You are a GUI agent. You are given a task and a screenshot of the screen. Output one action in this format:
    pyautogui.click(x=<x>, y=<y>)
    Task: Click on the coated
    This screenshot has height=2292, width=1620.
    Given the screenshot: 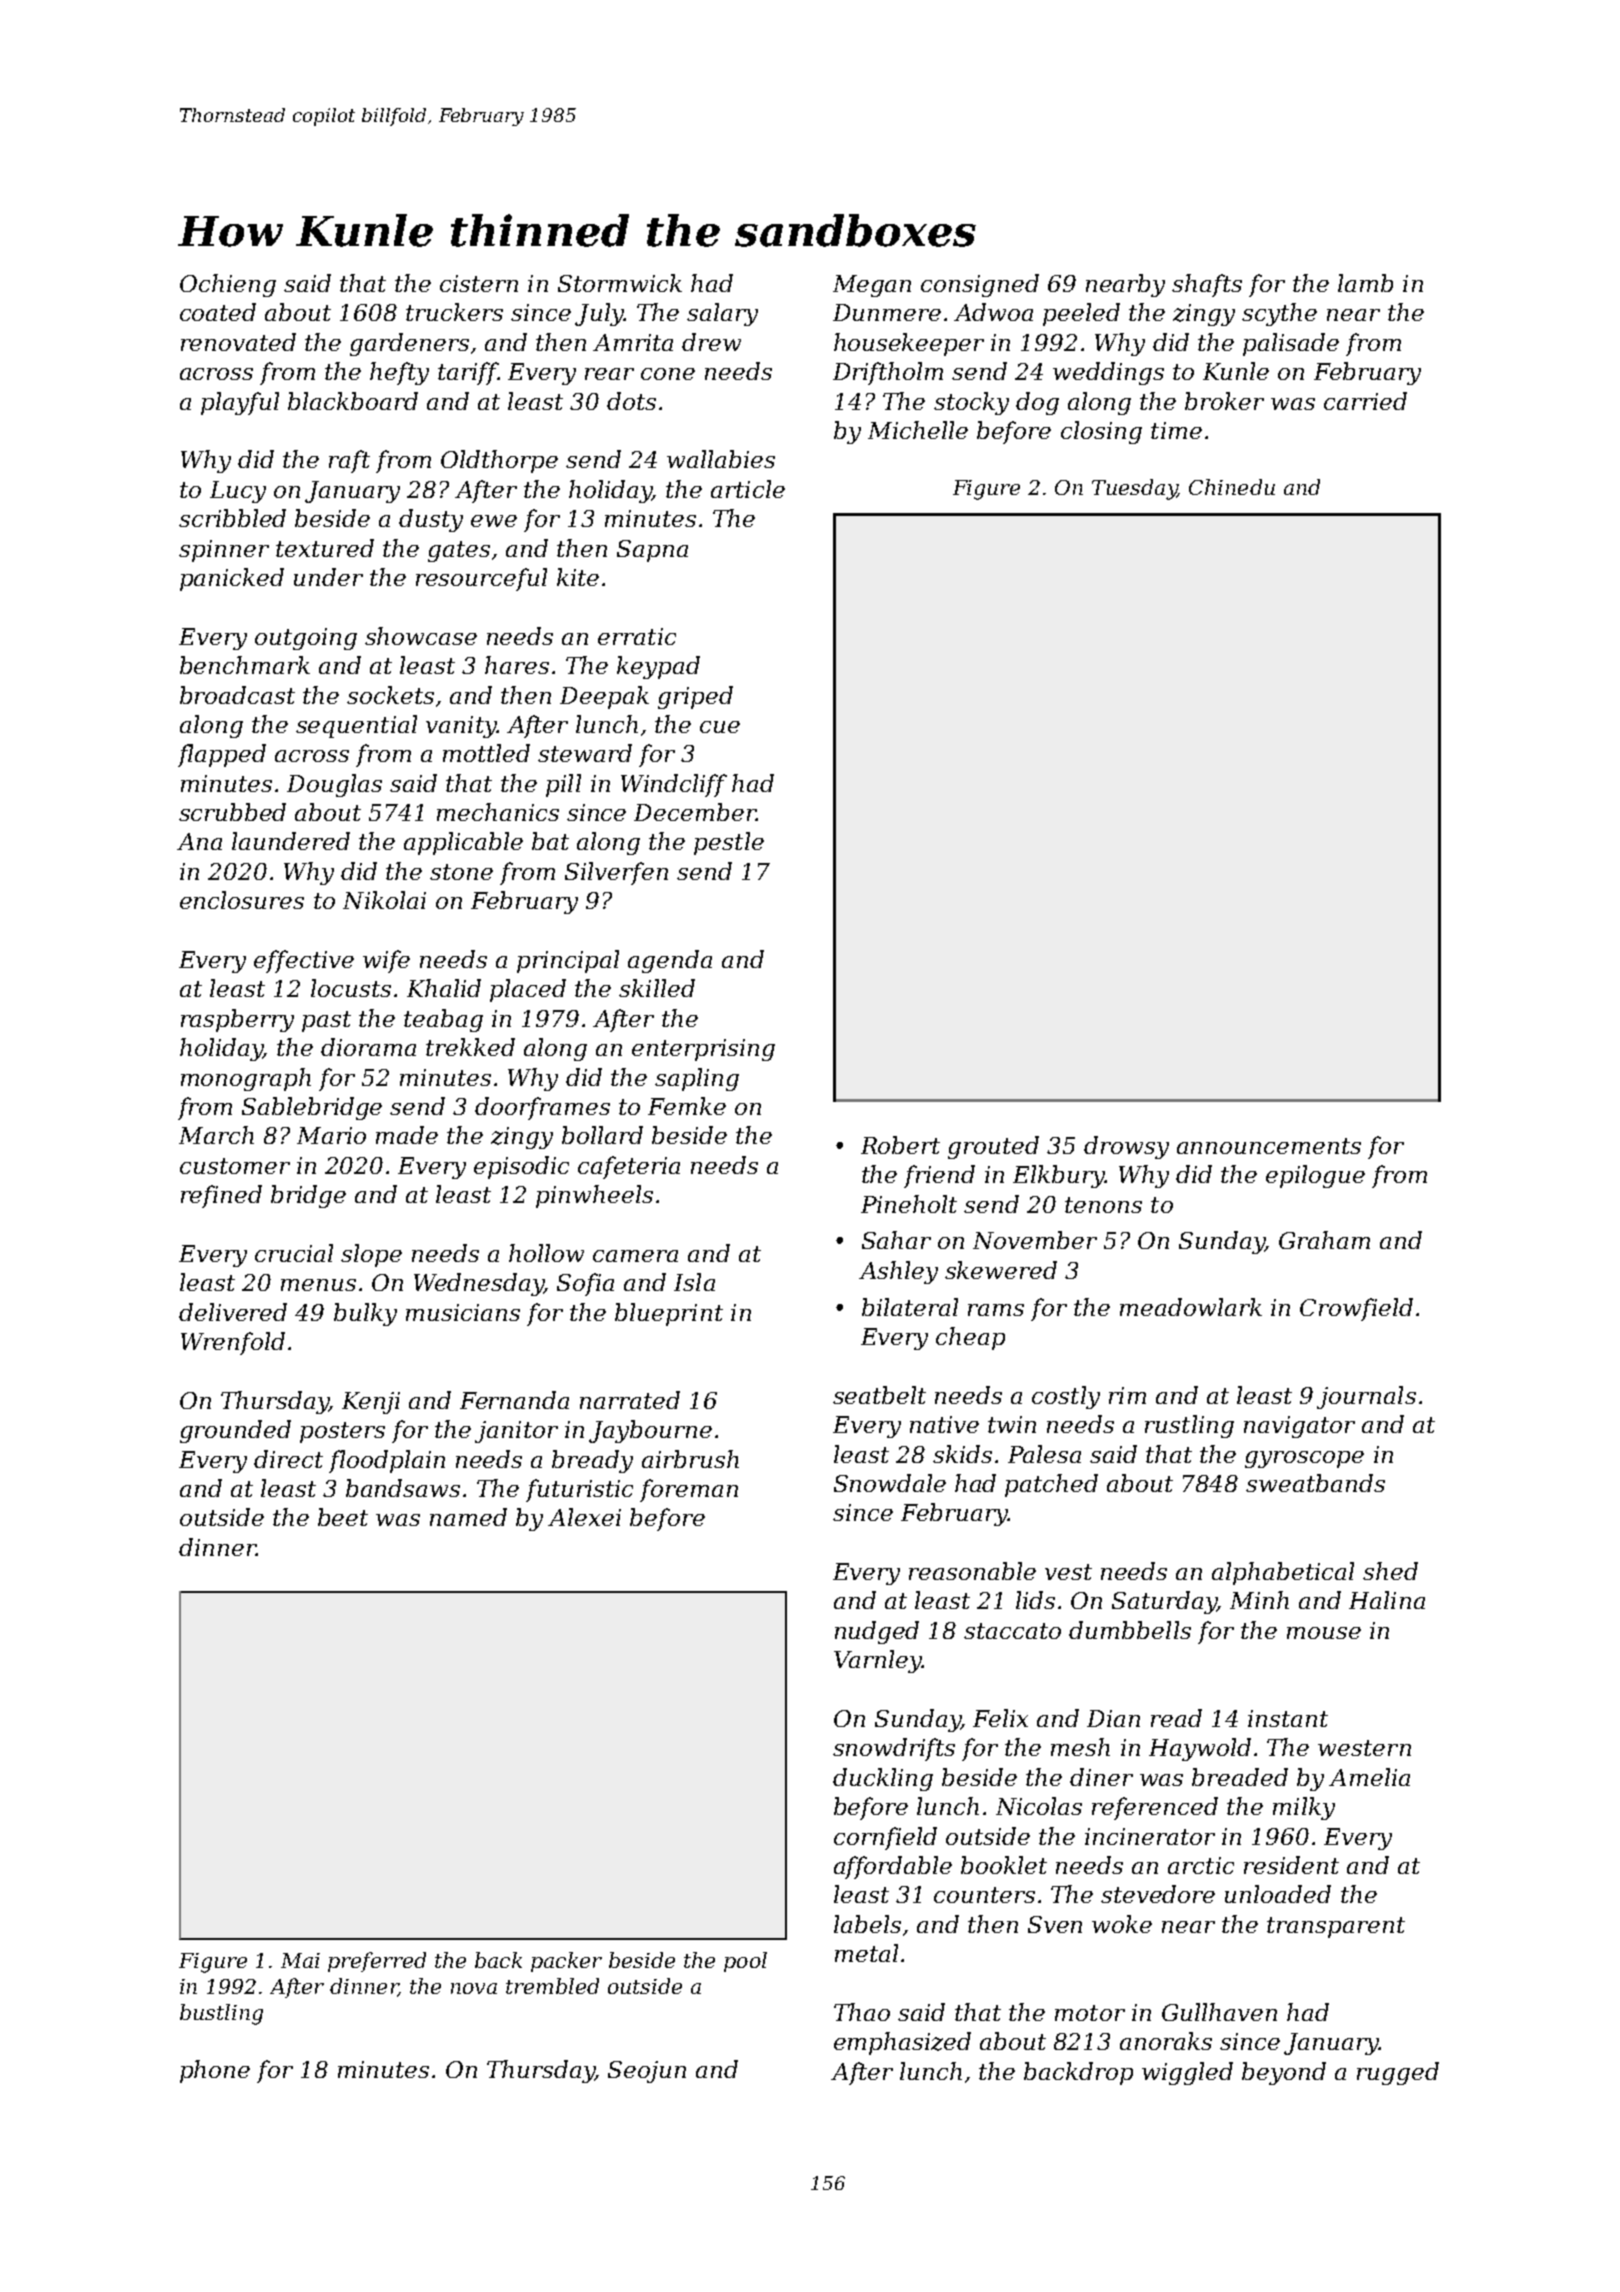 What is the action you would take?
    pyautogui.click(x=218, y=312)
